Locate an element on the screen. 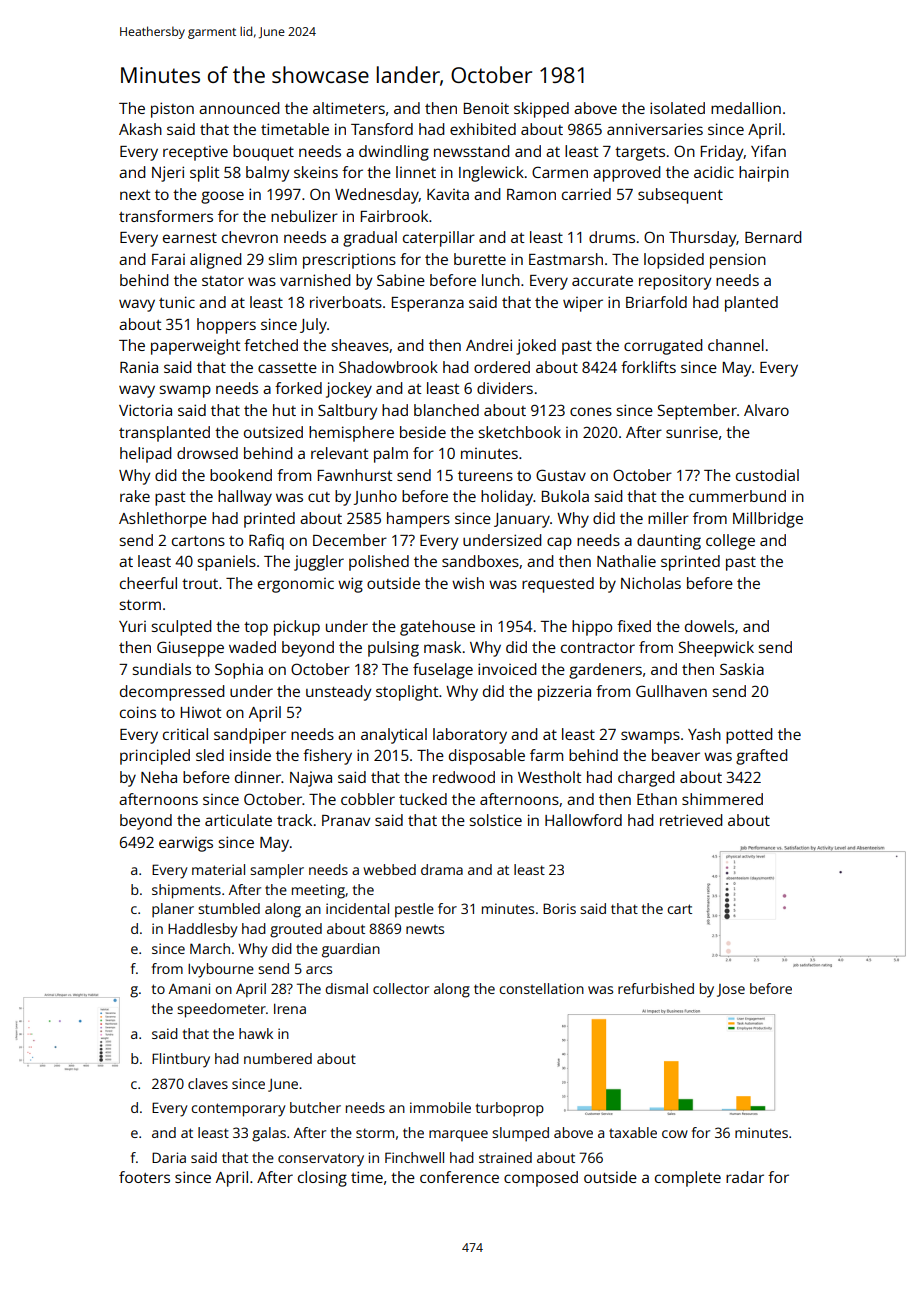  nebulizer is located at coordinates (304, 216).
